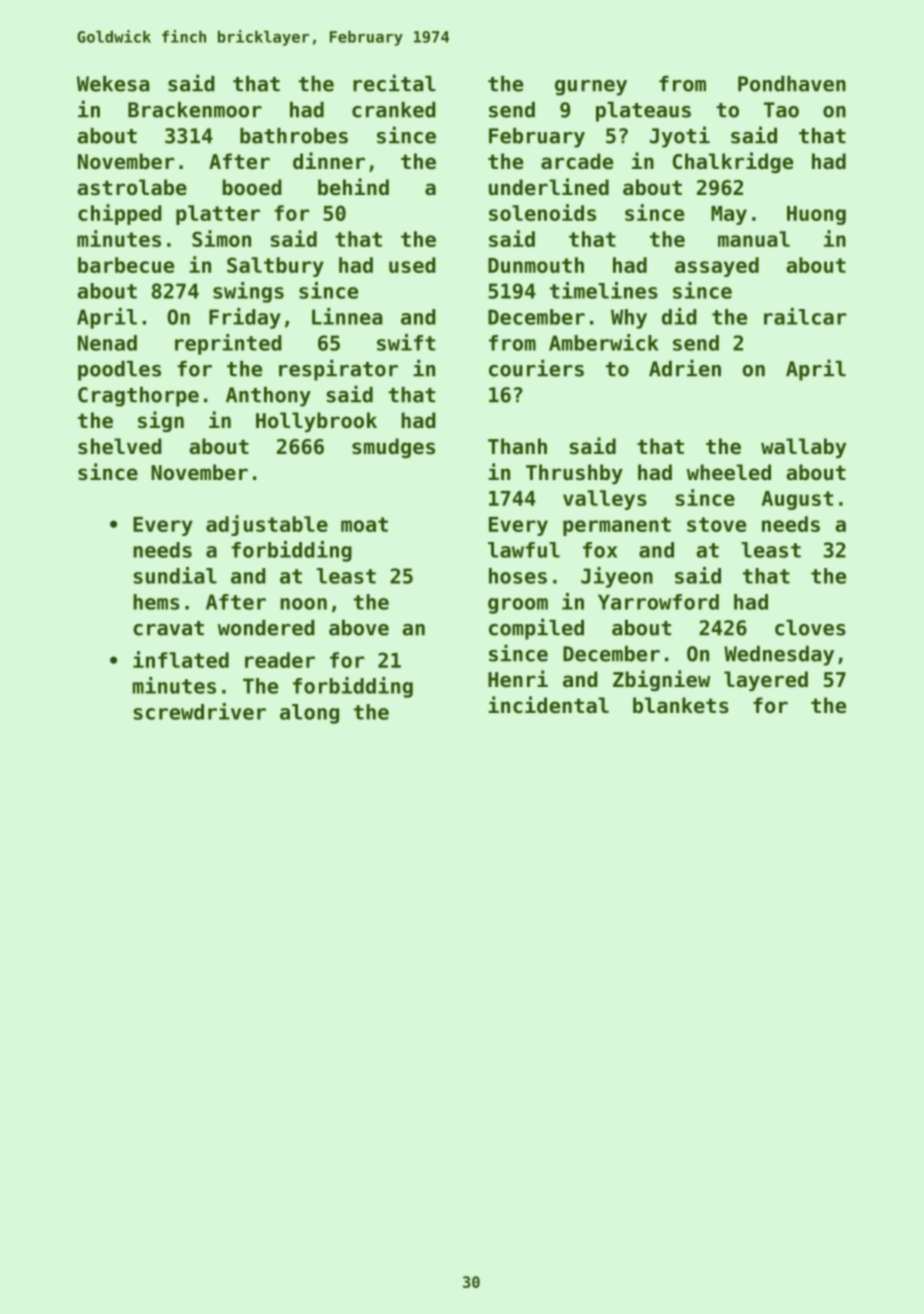 The image size is (924, 1314). What do you see at coordinates (364, 524) in the document?
I see `moat` at bounding box center [364, 524].
